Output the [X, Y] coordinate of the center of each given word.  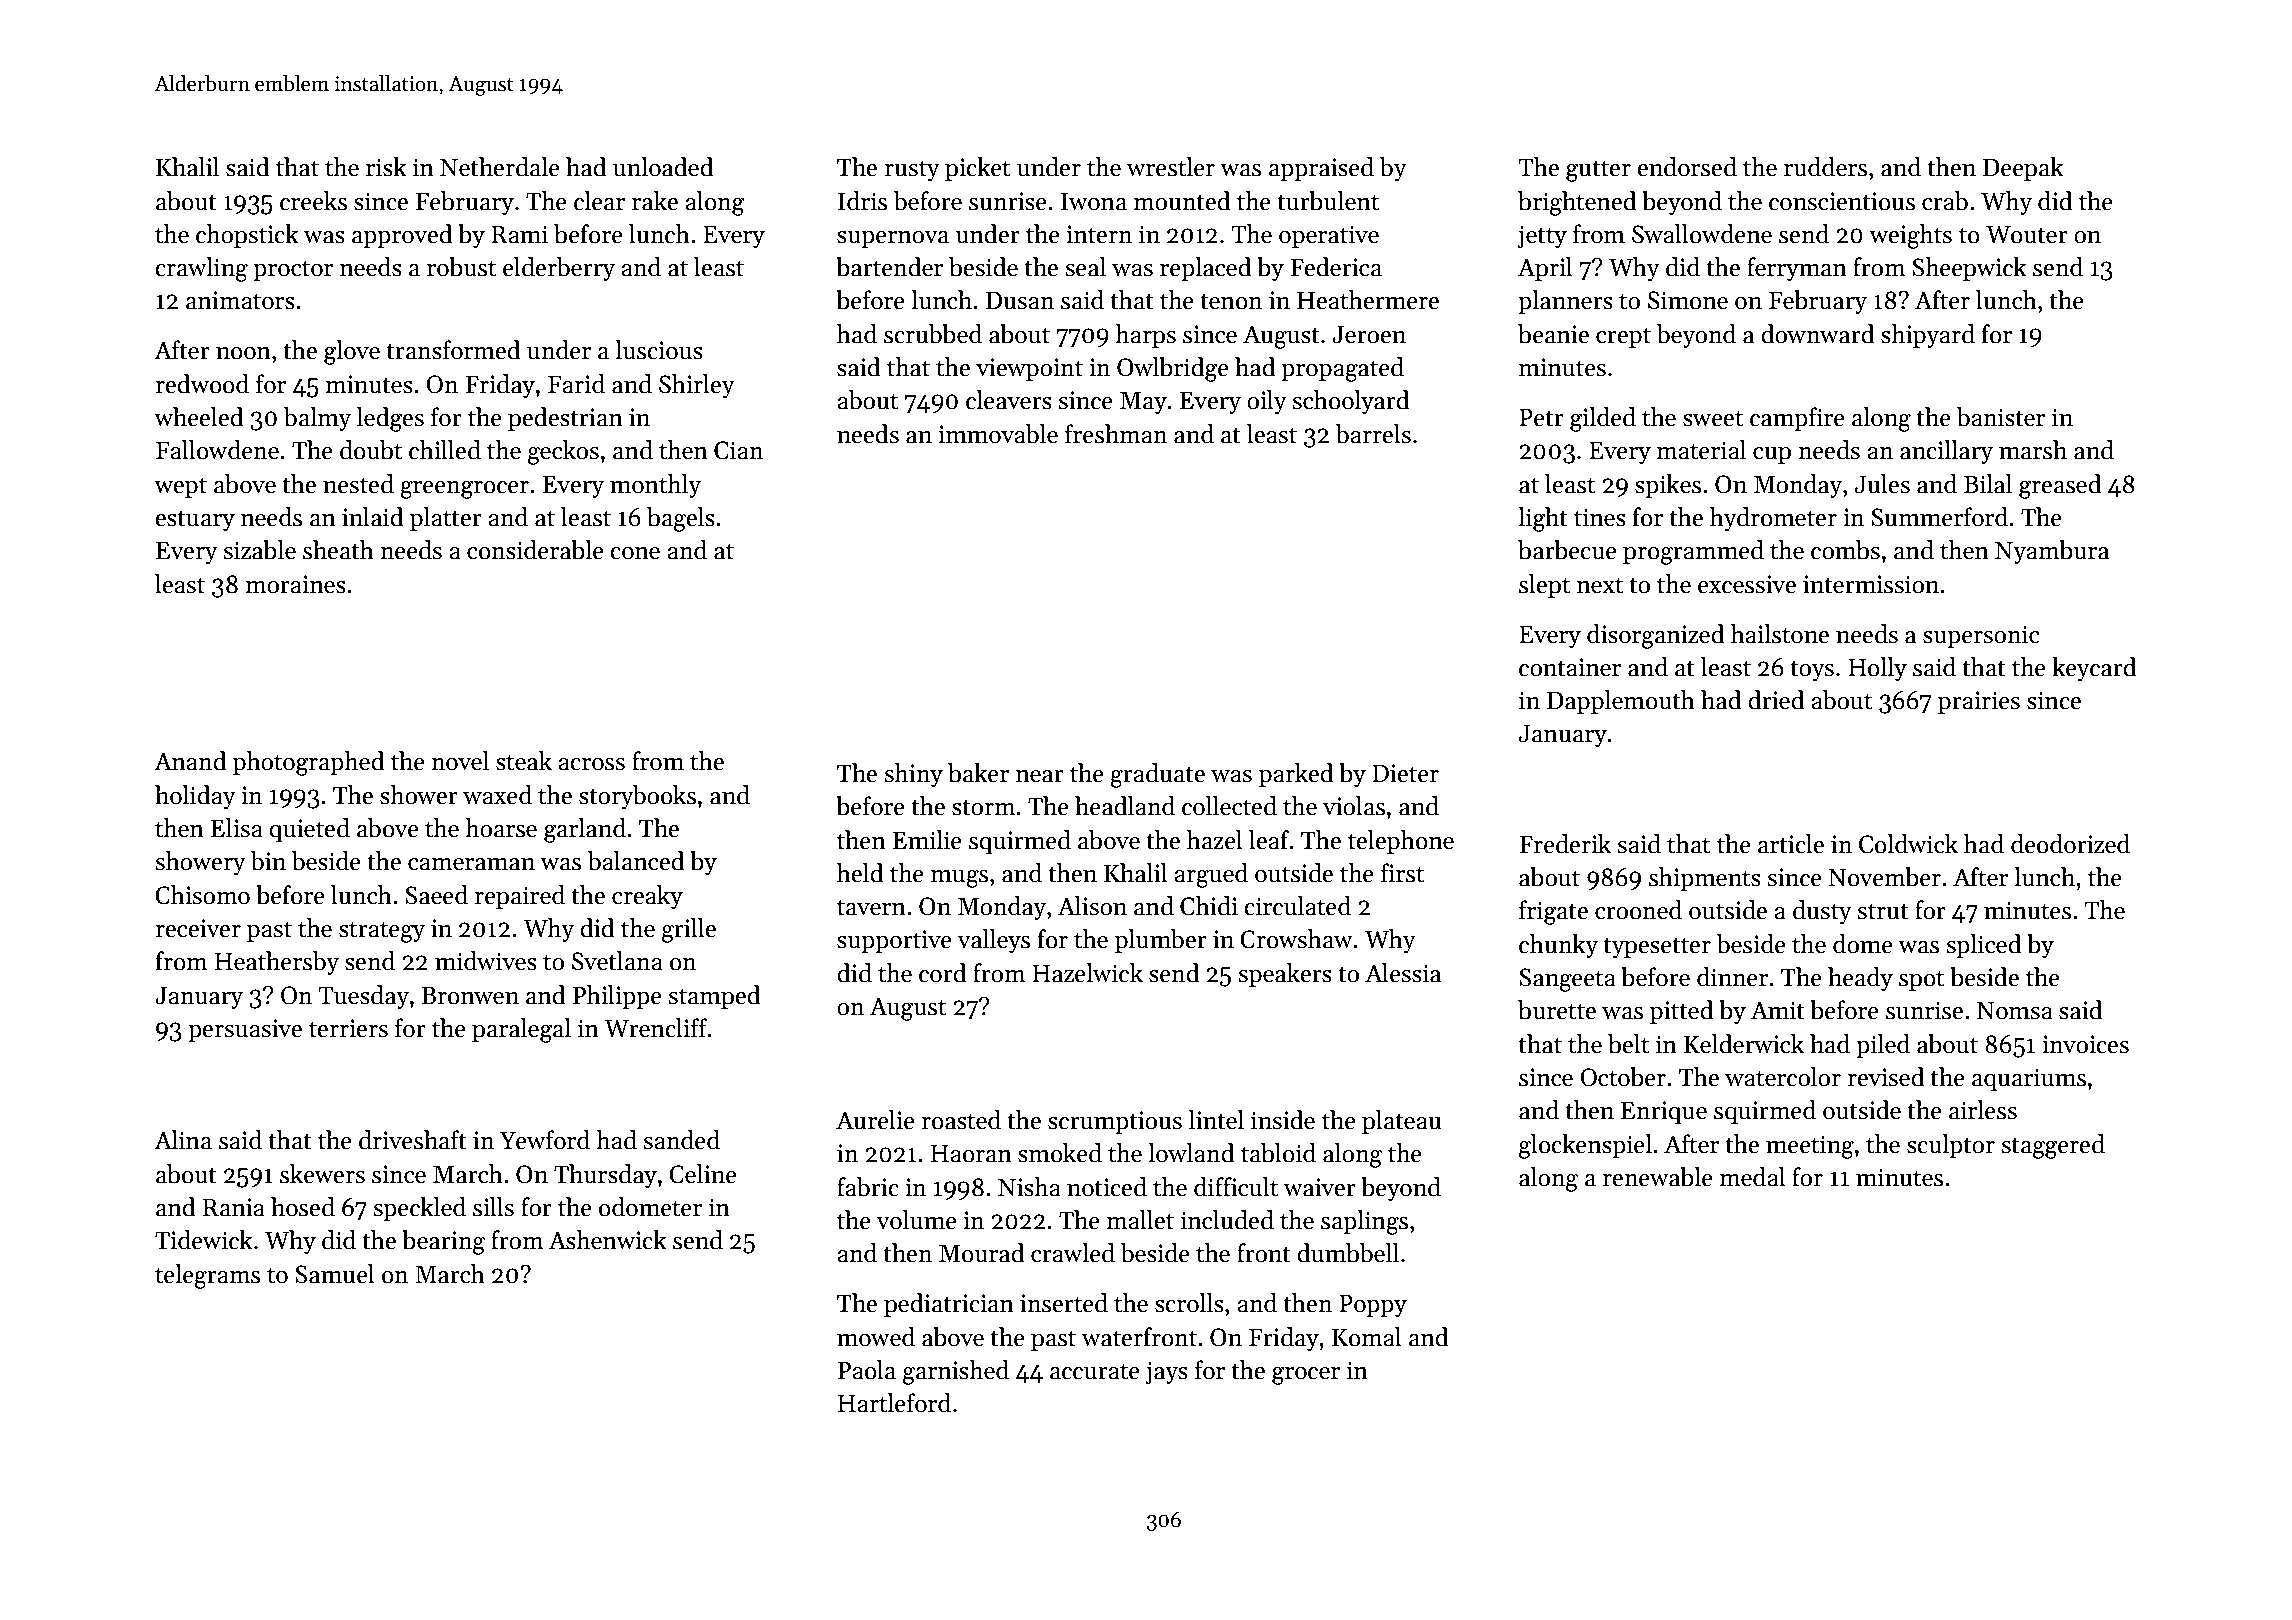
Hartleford [894, 1403]
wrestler [1171, 167]
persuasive [245, 1030]
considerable [535, 550]
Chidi [1209, 906]
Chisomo [202, 895]
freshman [1116, 434]
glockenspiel [1585, 1146]
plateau [1401, 1122]
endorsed [1687, 167]
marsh [2033, 450]
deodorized [2070, 844]
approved [402, 236]
